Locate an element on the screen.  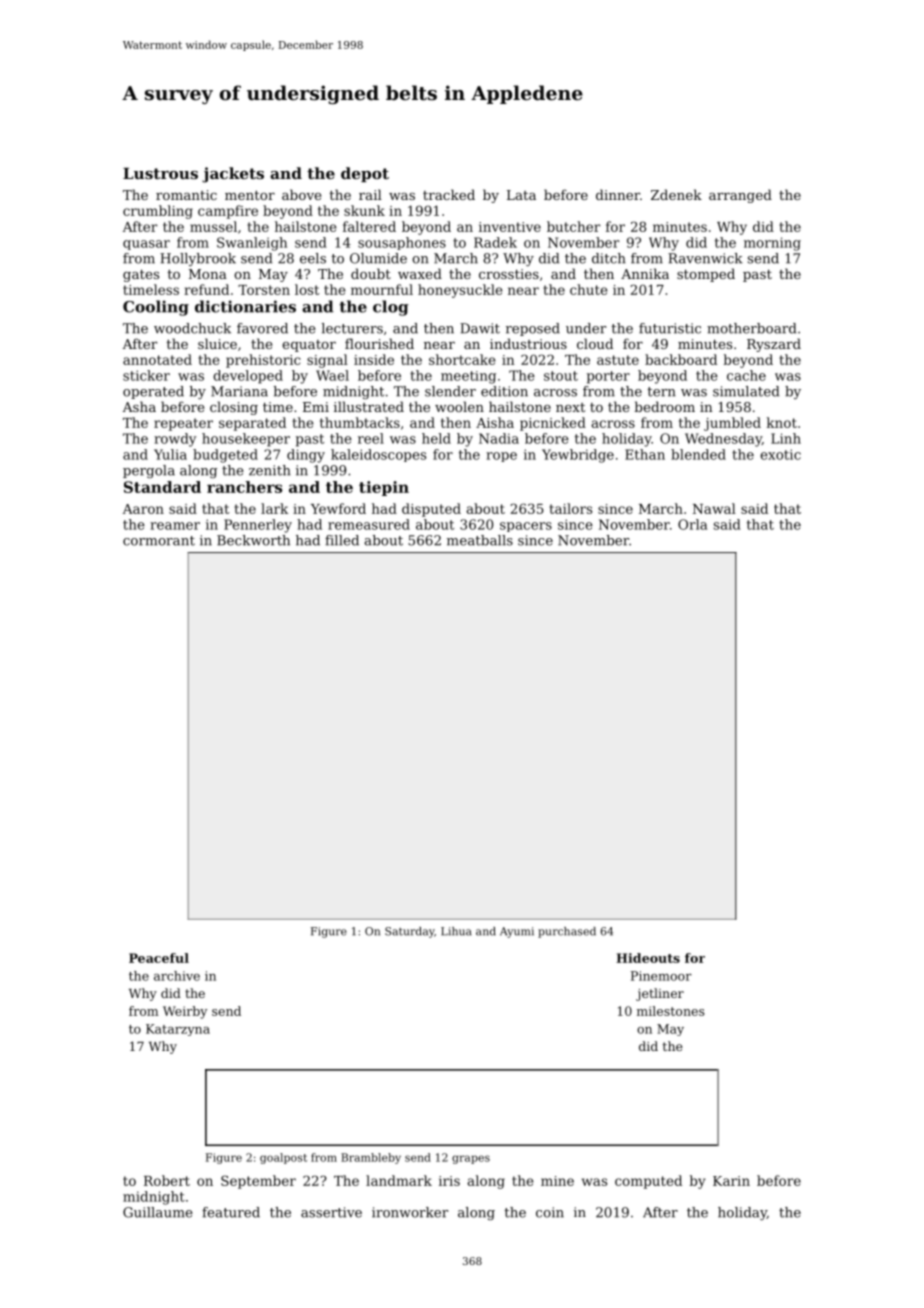
September is located at coordinates (258, 1182).
